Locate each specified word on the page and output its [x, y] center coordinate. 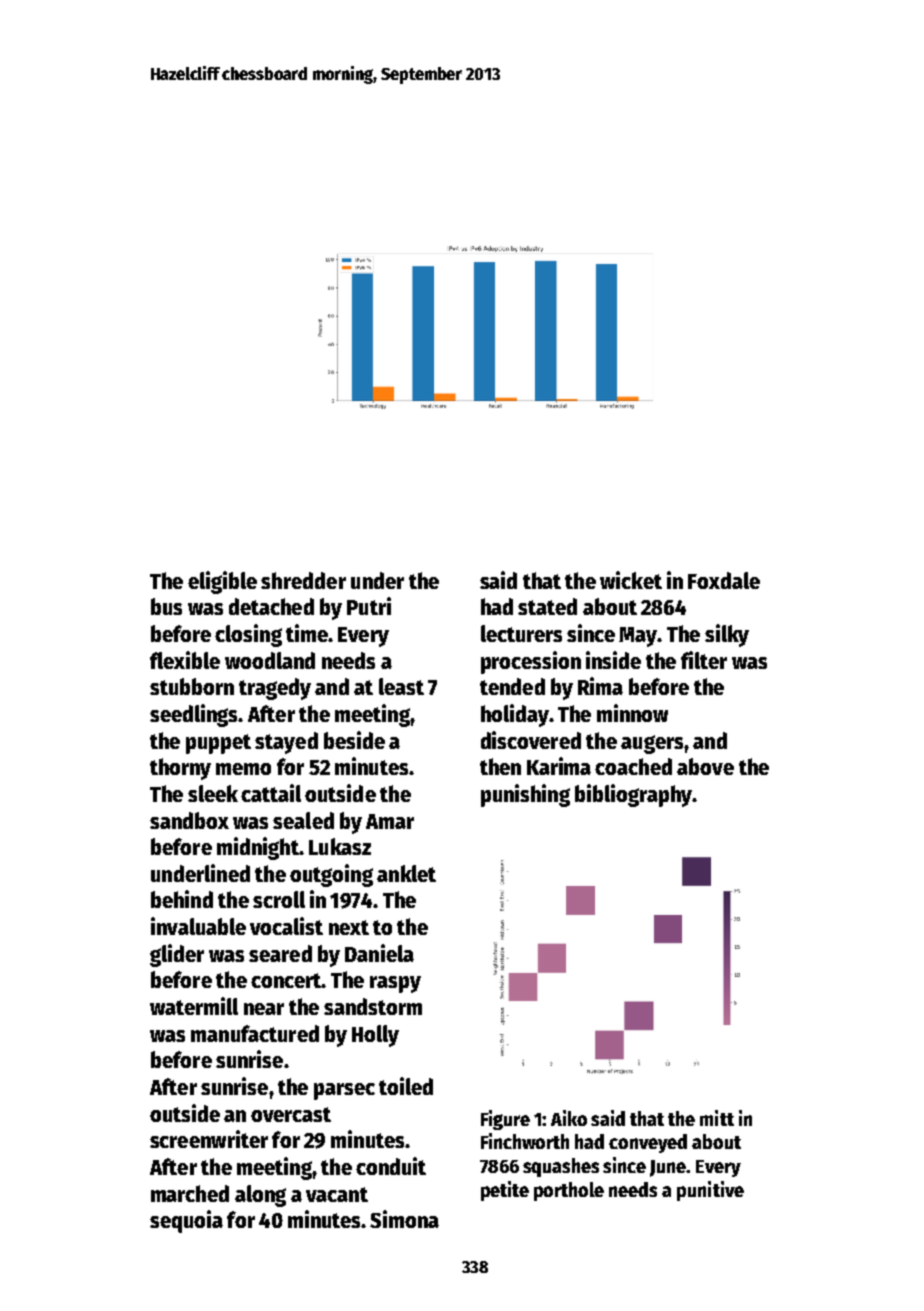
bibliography [633, 795]
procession [531, 662]
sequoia [186, 1221]
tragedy [275, 689]
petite [505, 1191]
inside [613, 660]
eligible [222, 582]
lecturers [521, 633]
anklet [406, 873]
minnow [632, 713]
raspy [395, 984]
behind [182, 899]
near [264, 1009]
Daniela [379, 953]
